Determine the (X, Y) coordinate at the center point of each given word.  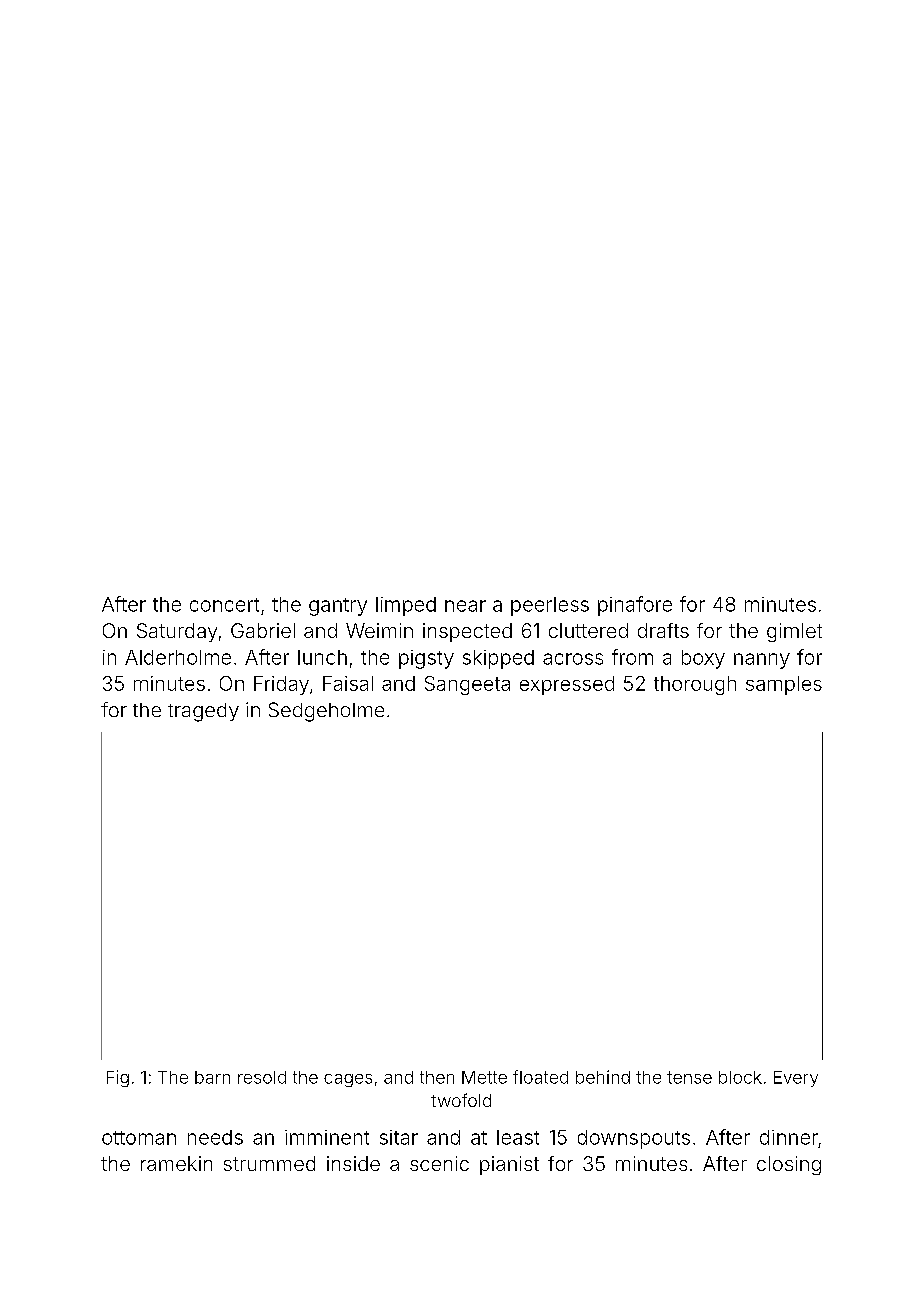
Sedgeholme (326, 712)
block (740, 1077)
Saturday (177, 632)
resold (262, 1077)
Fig (118, 1078)
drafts (663, 630)
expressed (567, 685)
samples (784, 685)
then (437, 1077)
